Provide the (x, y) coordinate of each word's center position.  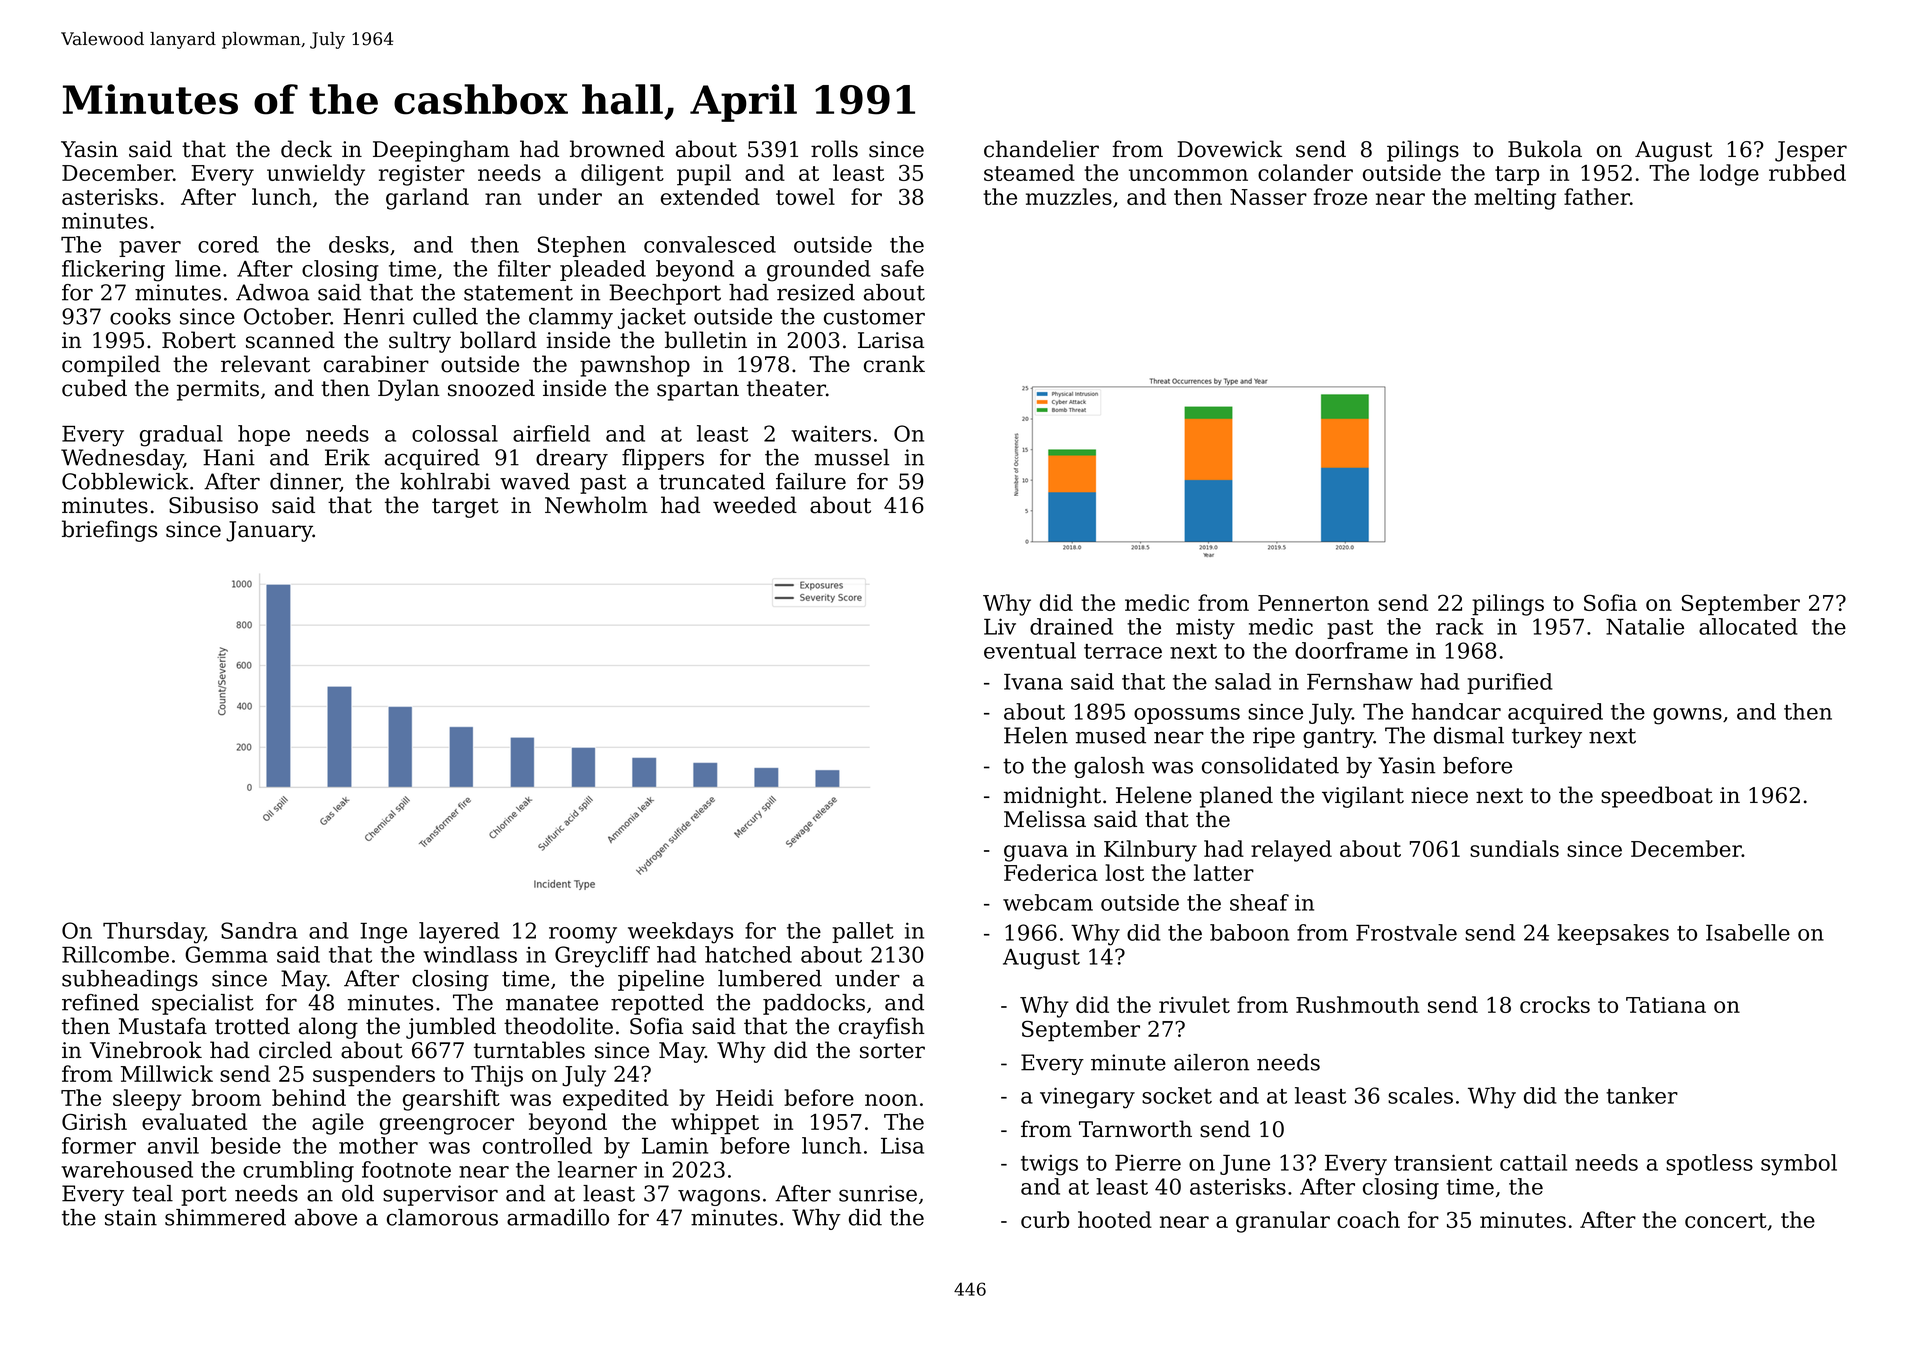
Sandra (259, 930)
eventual (1030, 650)
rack (1460, 626)
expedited (616, 1100)
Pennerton (1313, 603)
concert (1726, 1220)
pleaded (603, 270)
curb (1045, 1219)
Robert (199, 340)
